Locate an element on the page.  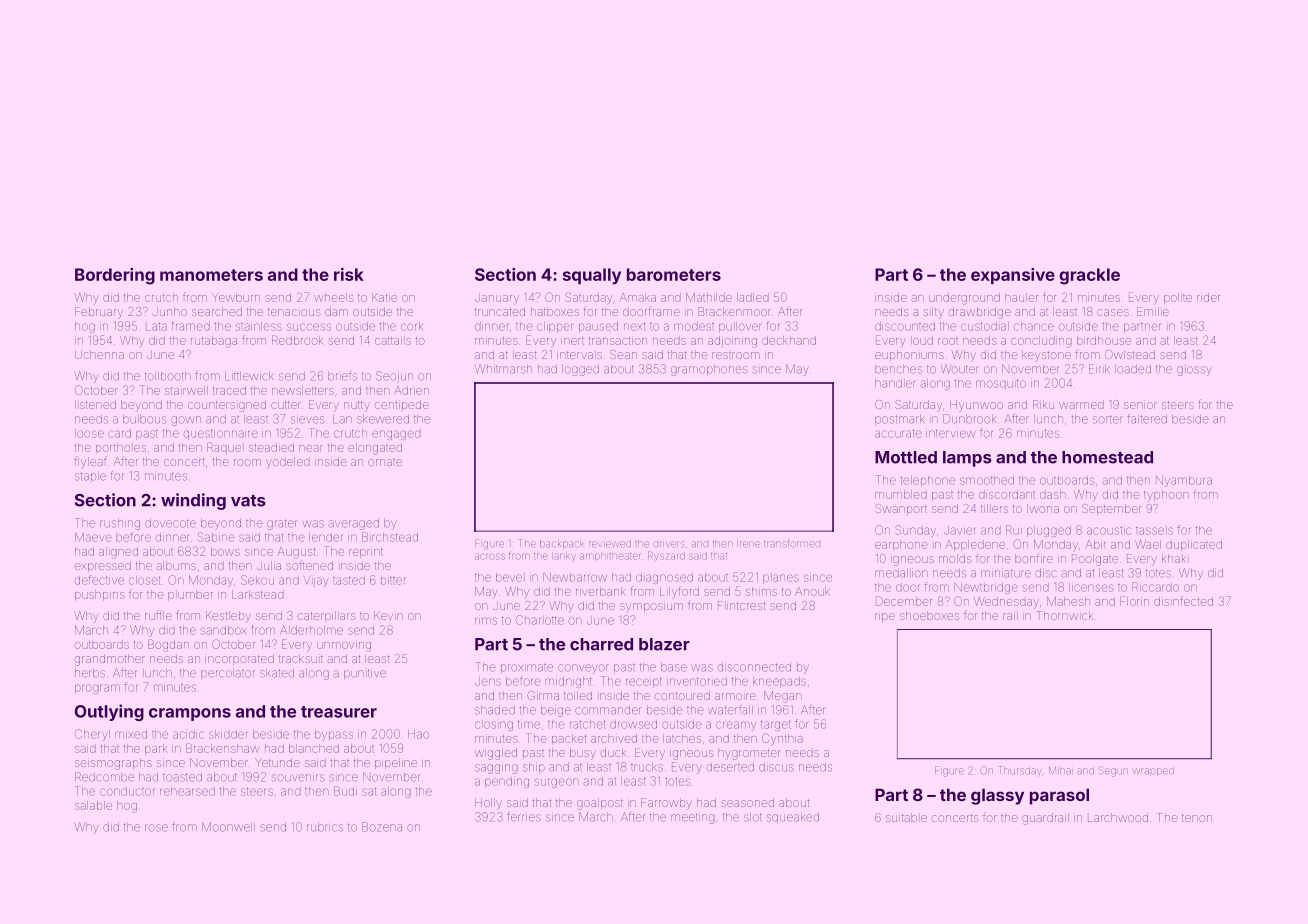
pushpins is located at coordinates (99, 595).
